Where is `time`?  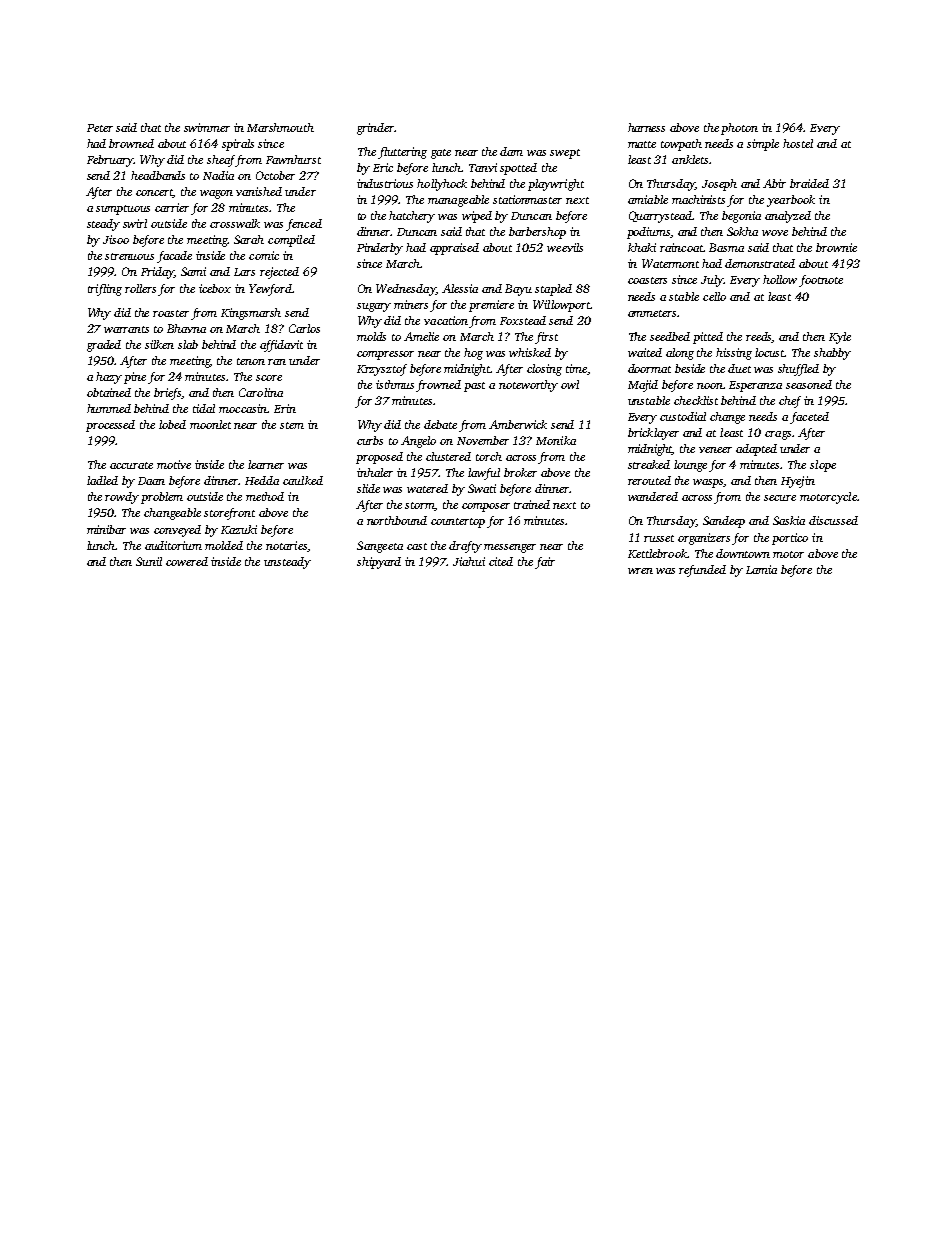 time is located at coordinates (576, 368).
